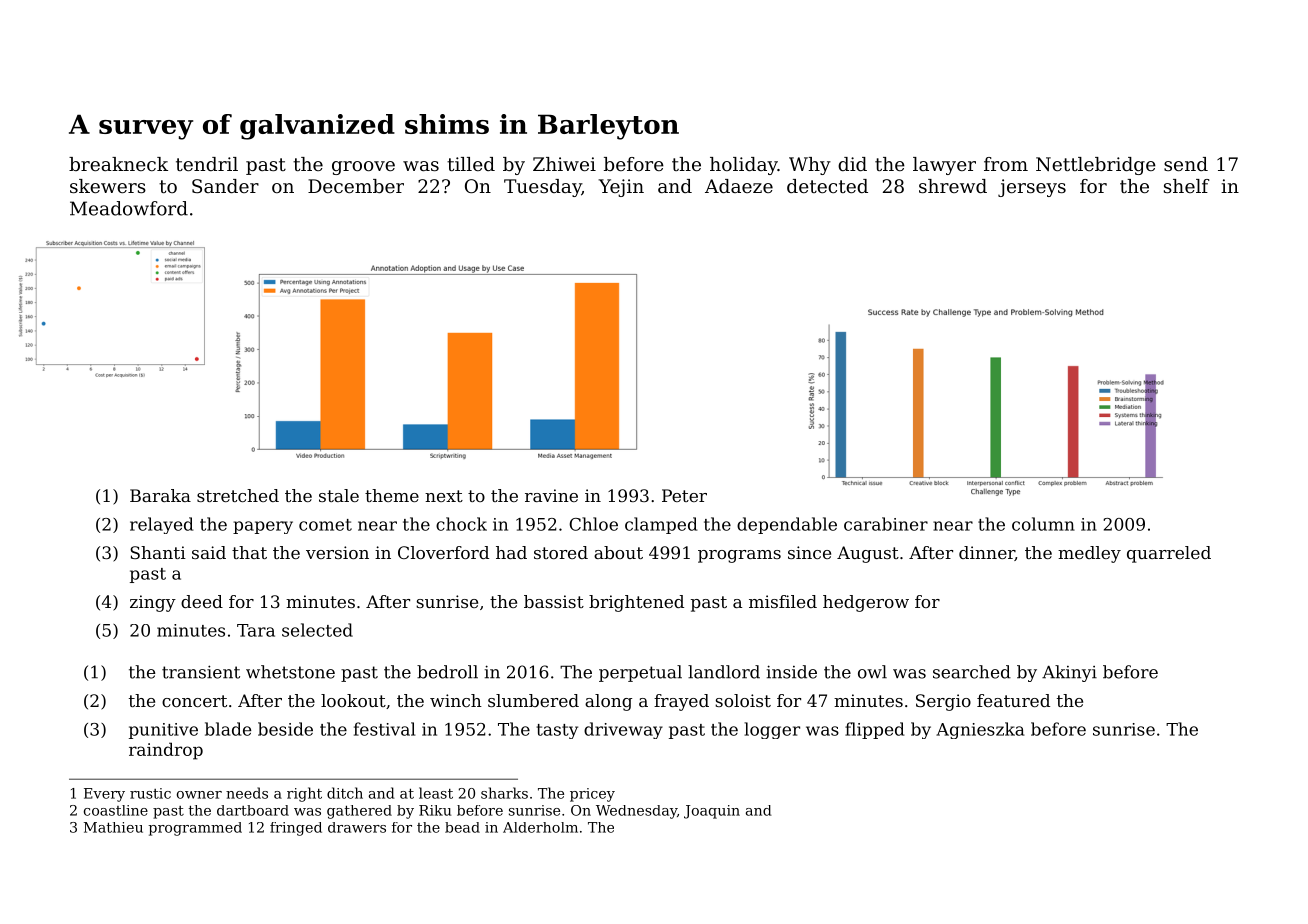 This screenshot has height=924, width=1308. I want to click on carabiner, so click(886, 524).
